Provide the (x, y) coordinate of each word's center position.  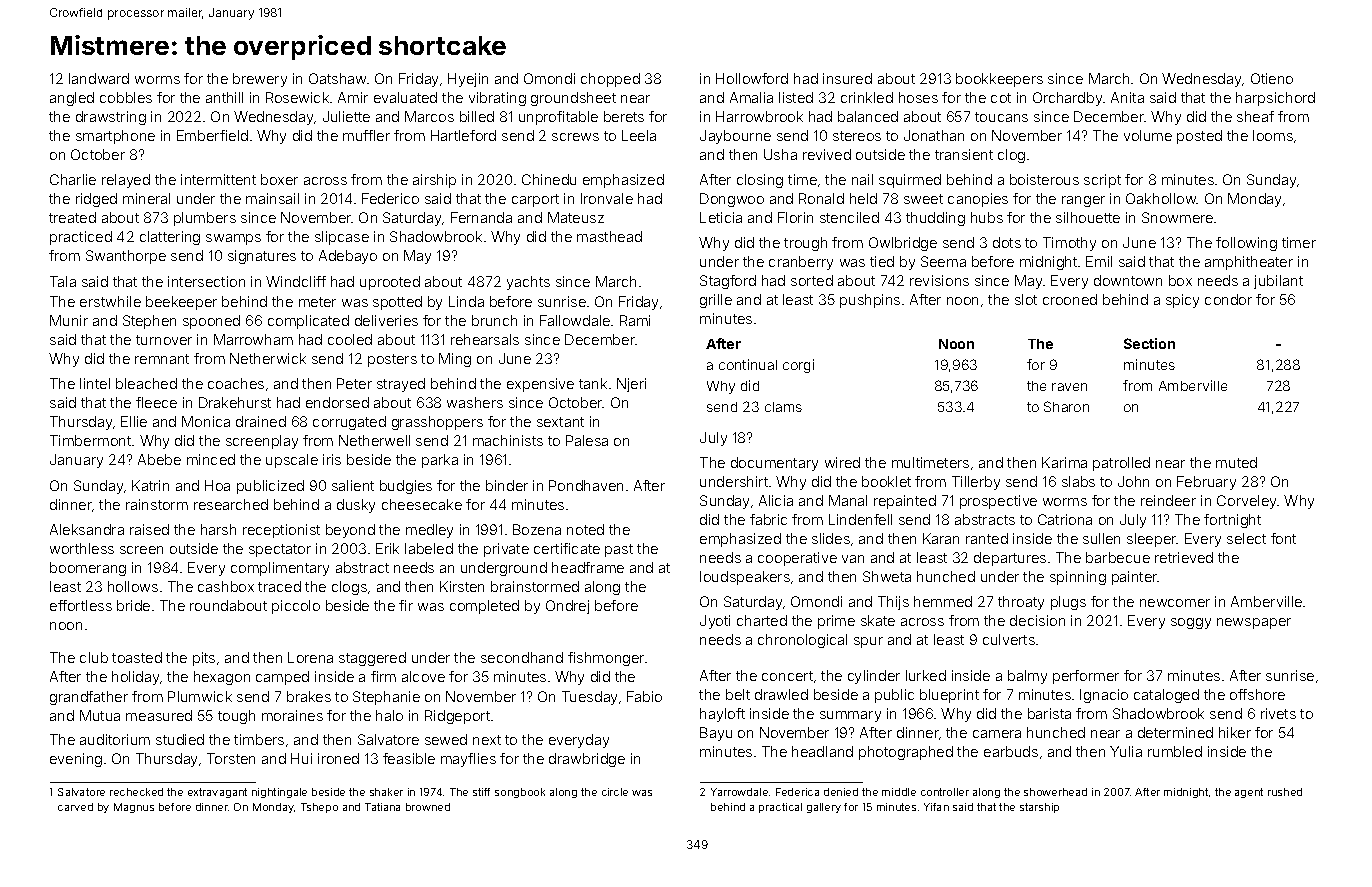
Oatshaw (338, 78)
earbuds (1011, 751)
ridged (96, 200)
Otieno (1272, 78)
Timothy (1069, 244)
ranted (987, 538)
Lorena (310, 657)
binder (507, 485)
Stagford (728, 282)
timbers (259, 739)
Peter (354, 383)
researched (231, 504)
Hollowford (752, 78)
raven (1069, 387)
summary (850, 716)
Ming (455, 360)
